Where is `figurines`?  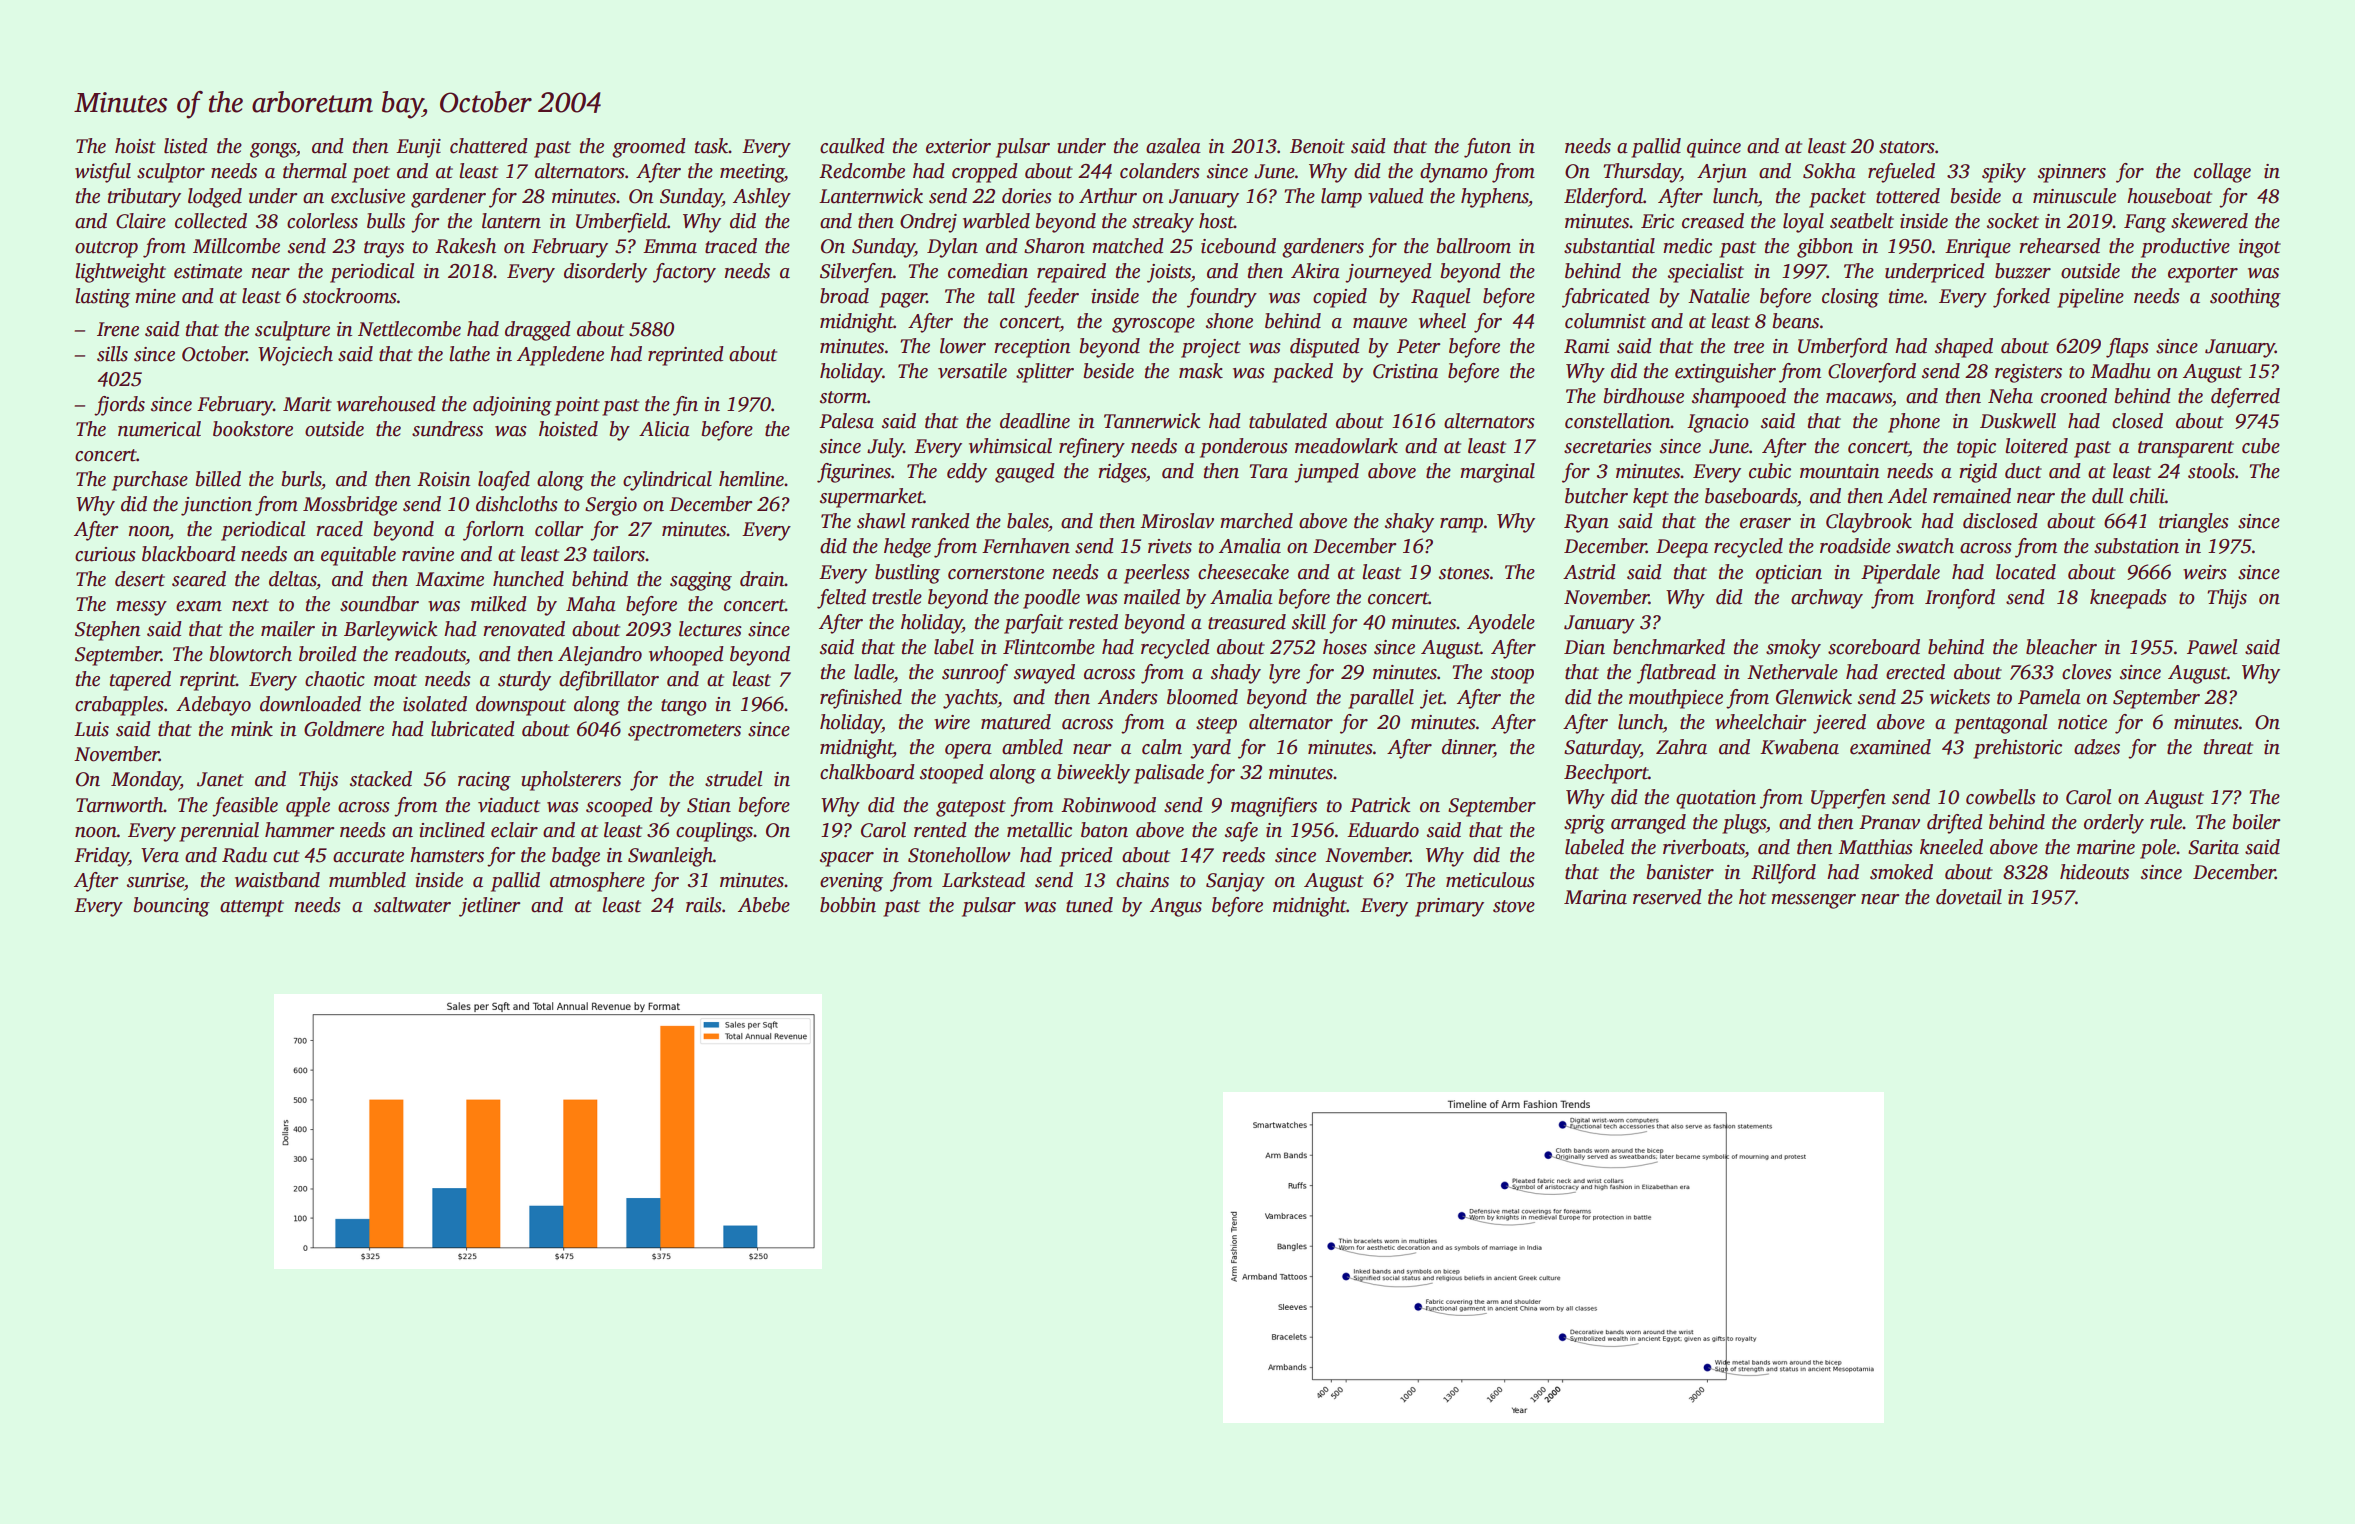
figurines is located at coordinates (854, 473).
